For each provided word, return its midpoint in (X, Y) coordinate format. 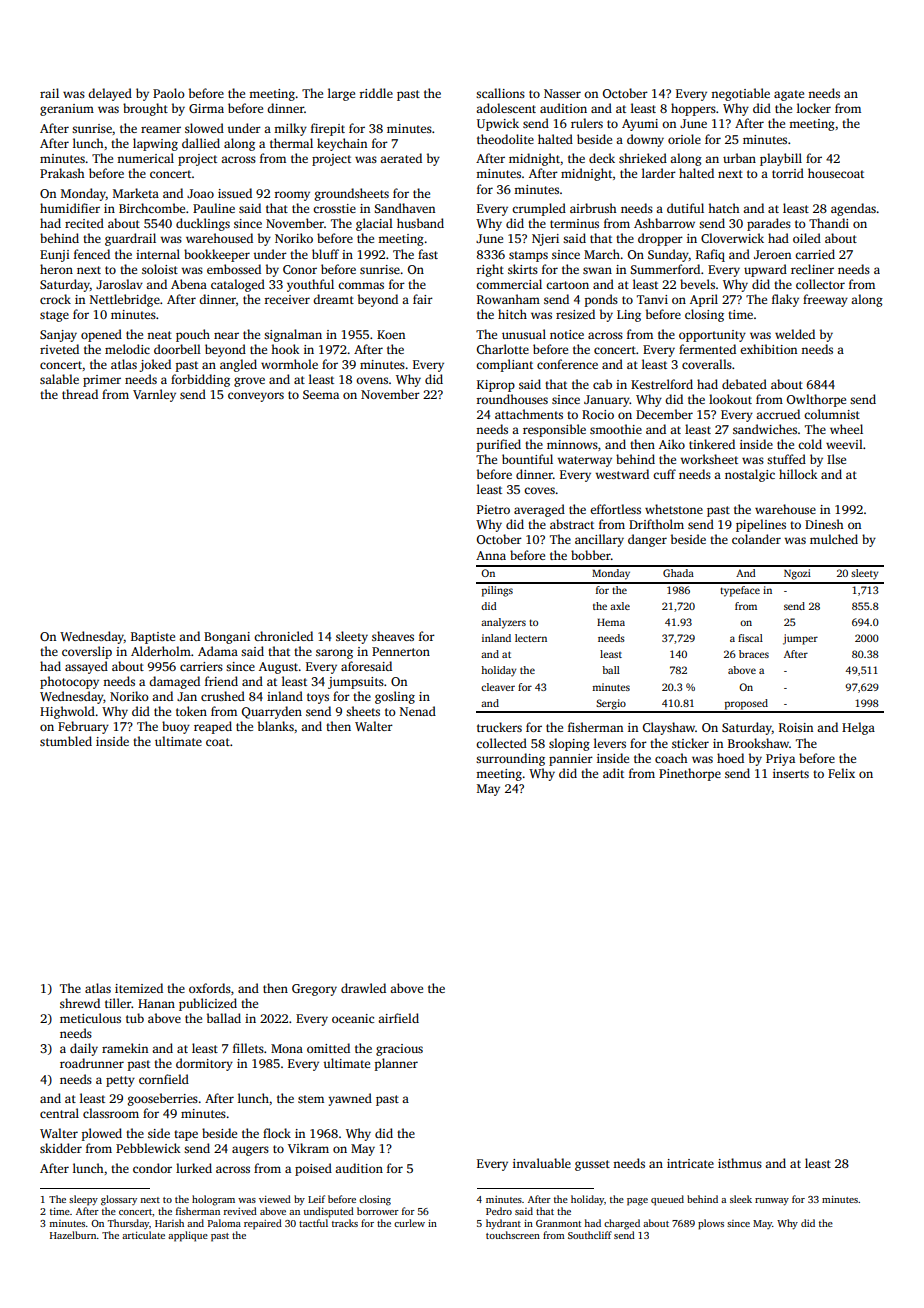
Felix (841, 773)
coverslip (87, 652)
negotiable (740, 94)
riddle (376, 93)
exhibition (768, 349)
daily (84, 1049)
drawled (363, 988)
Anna (491, 555)
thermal (291, 143)
